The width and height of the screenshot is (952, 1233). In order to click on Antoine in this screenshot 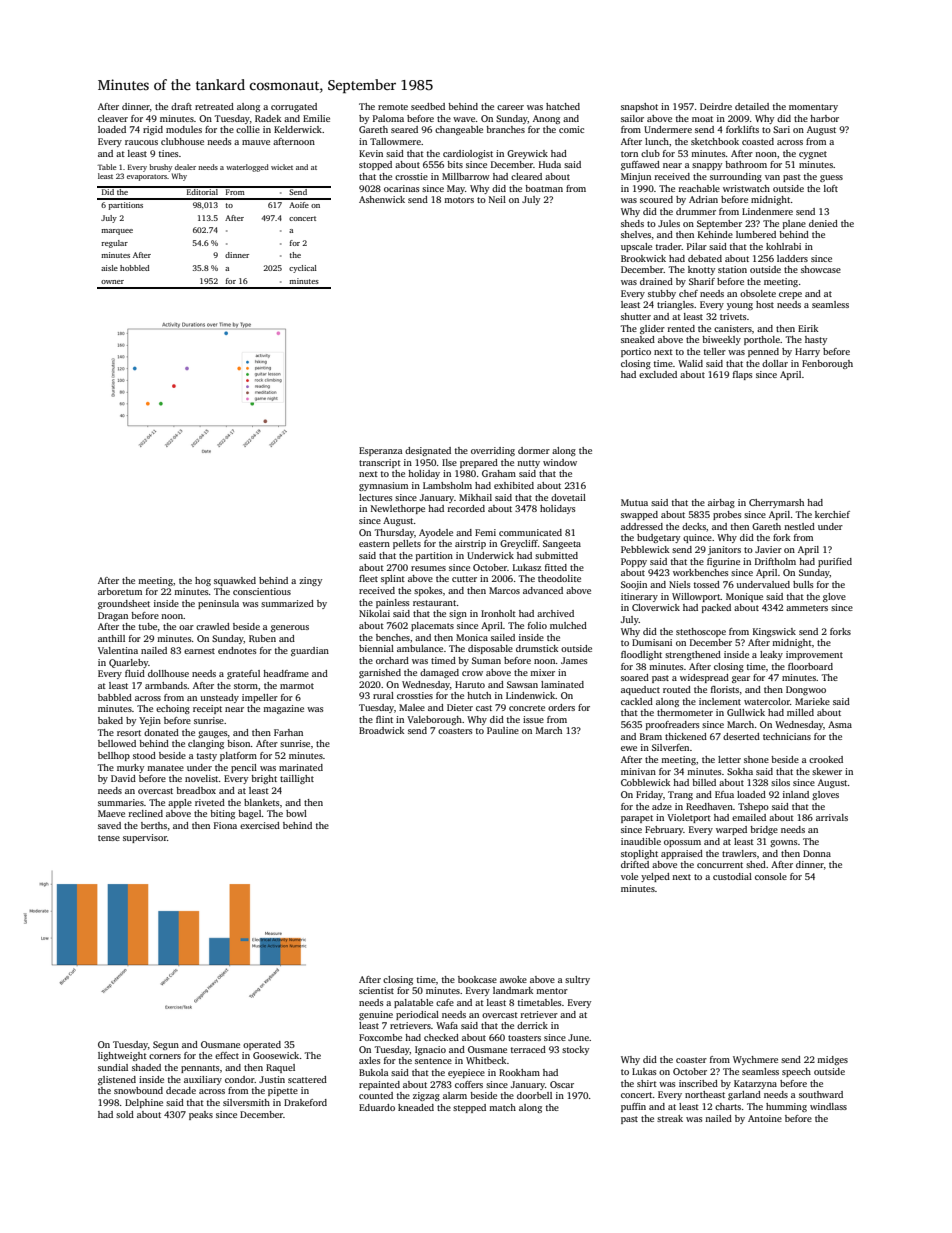, I will do `click(765, 1118)`.
